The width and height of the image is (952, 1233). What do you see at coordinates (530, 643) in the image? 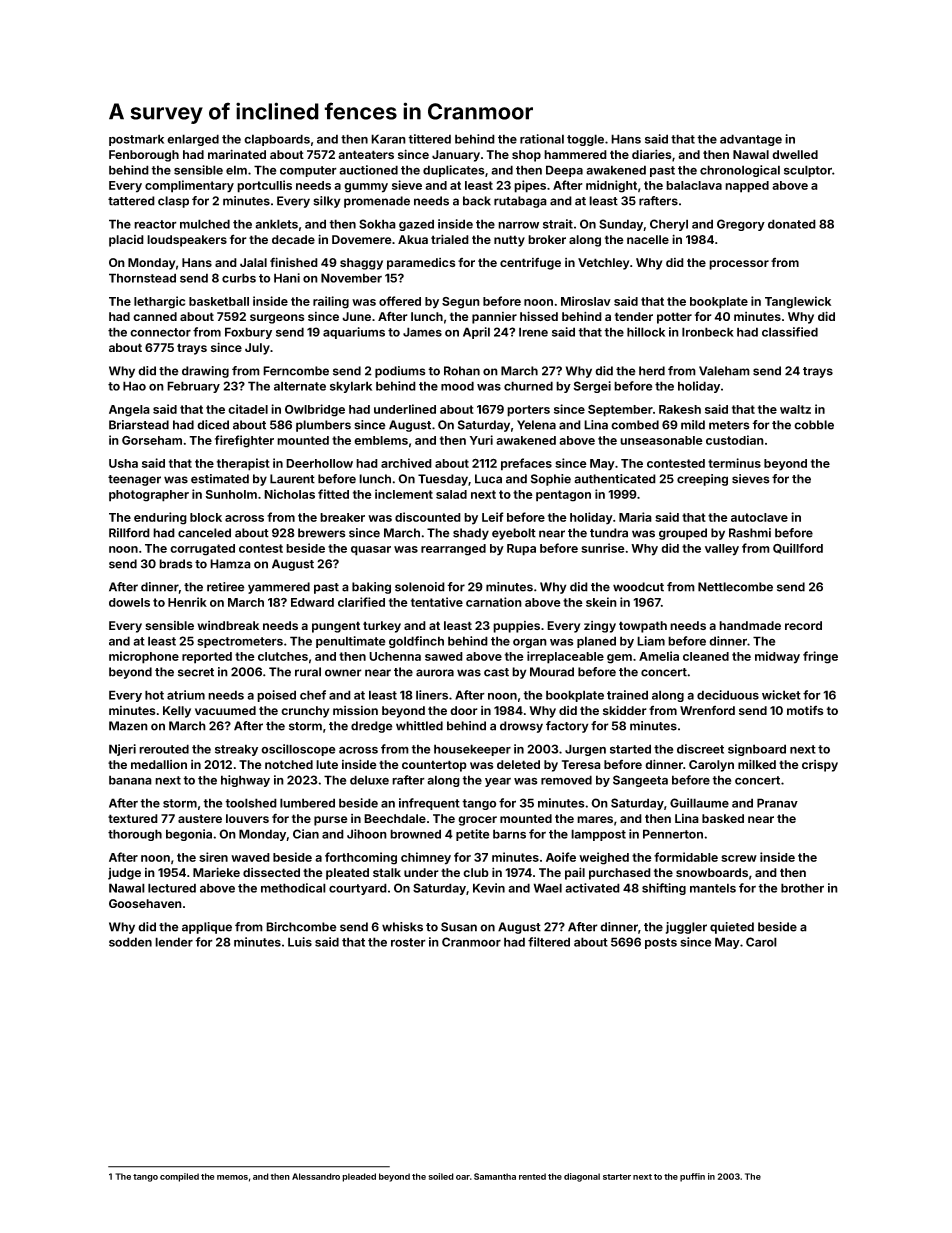
I see `organ` at bounding box center [530, 643].
